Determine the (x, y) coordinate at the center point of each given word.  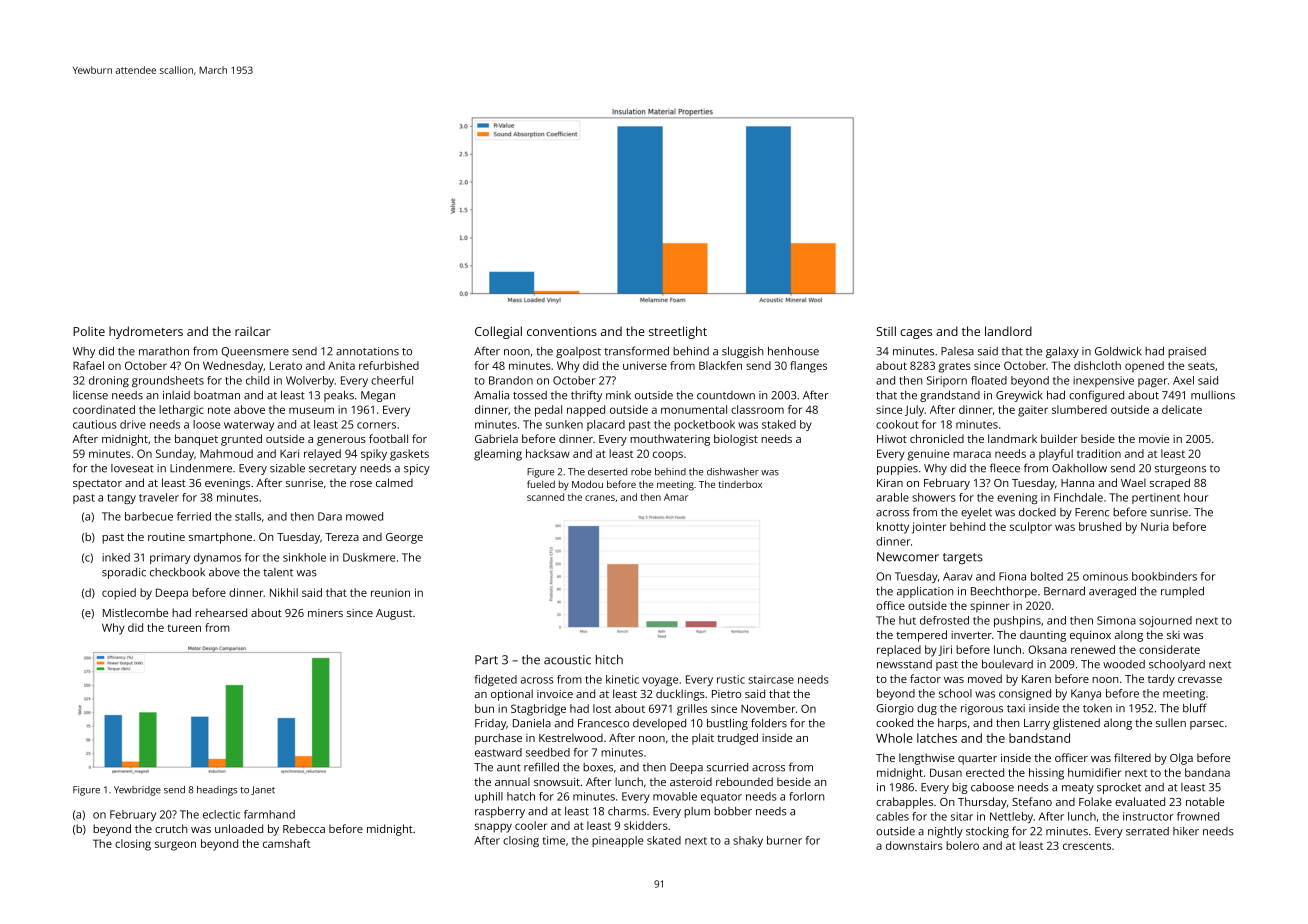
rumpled (1182, 592)
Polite (89, 331)
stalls (248, 516)
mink (618, 395)
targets (963, 558)
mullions (1213, 395)
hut (907, 620)
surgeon (175, 846)
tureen (184, 628)
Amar (676, 497)
